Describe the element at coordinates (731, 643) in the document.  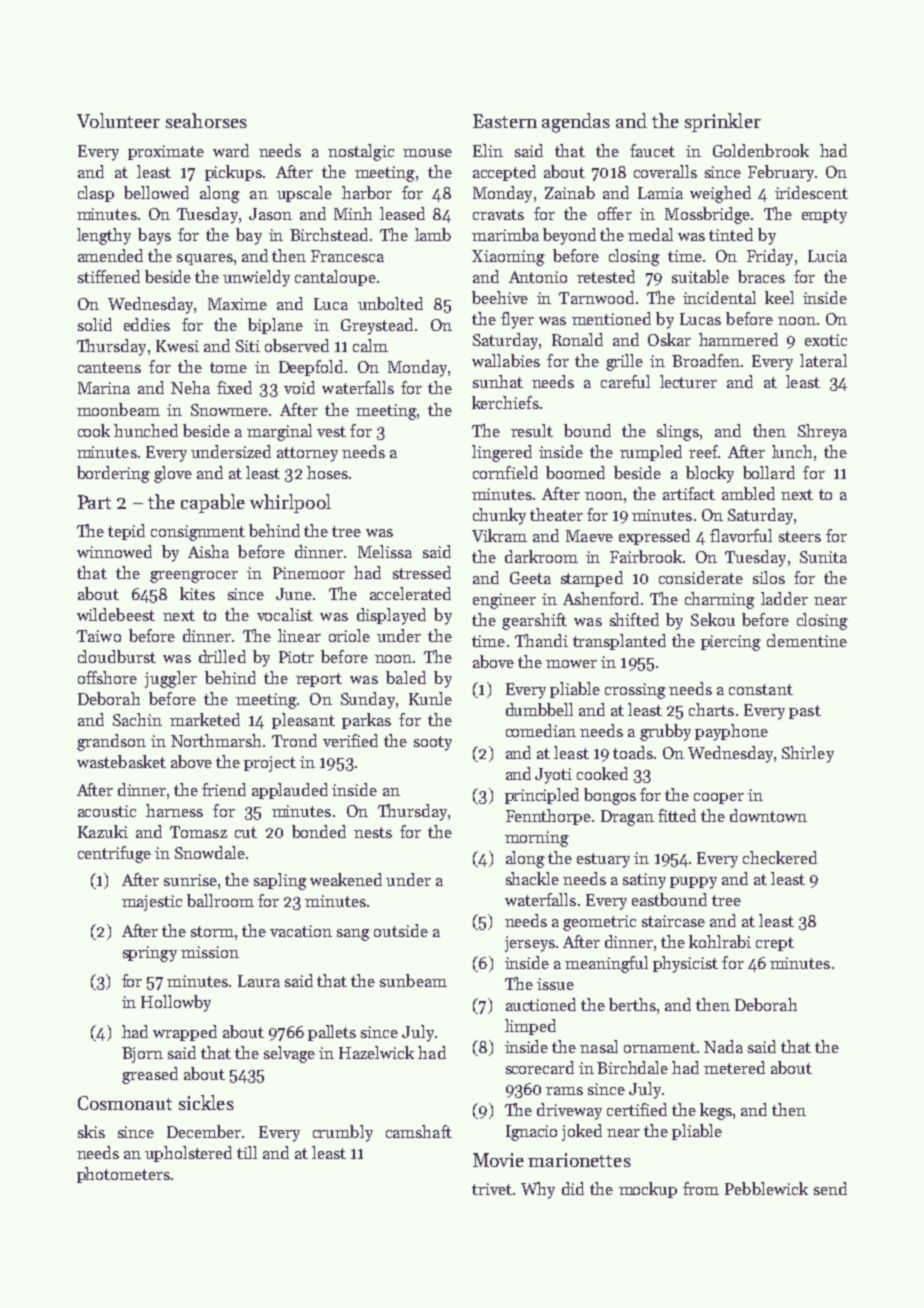
I see `piercing` at that location.
